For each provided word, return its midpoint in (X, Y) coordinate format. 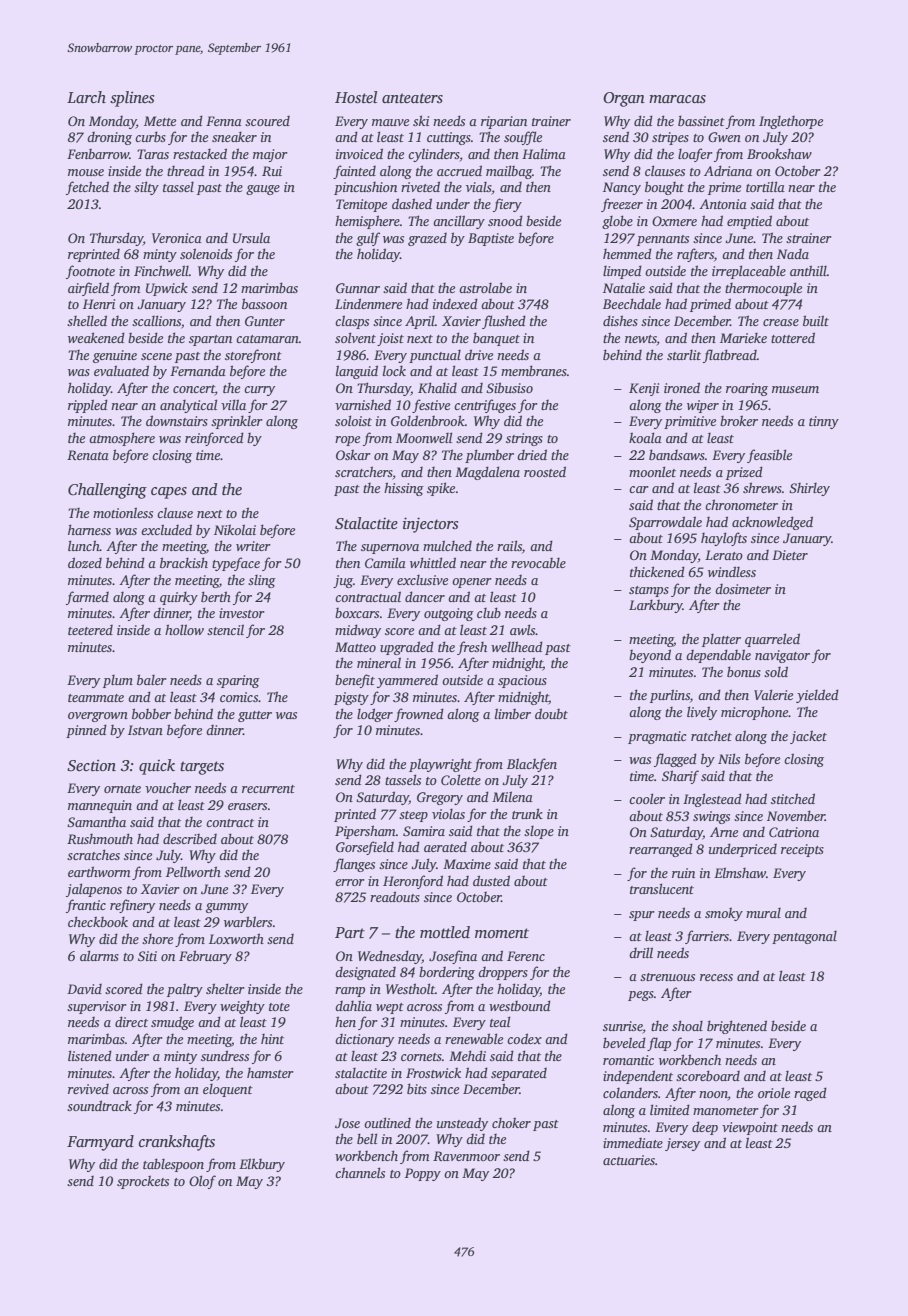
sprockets (143, 1182)
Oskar (353, 454)
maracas (677, 99)
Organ (624, 99)
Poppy (423, 1174)
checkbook (98, 921)
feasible (769, 456)
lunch (84, 545)
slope (539, 832)
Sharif (680, 777)
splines (132, 99)
